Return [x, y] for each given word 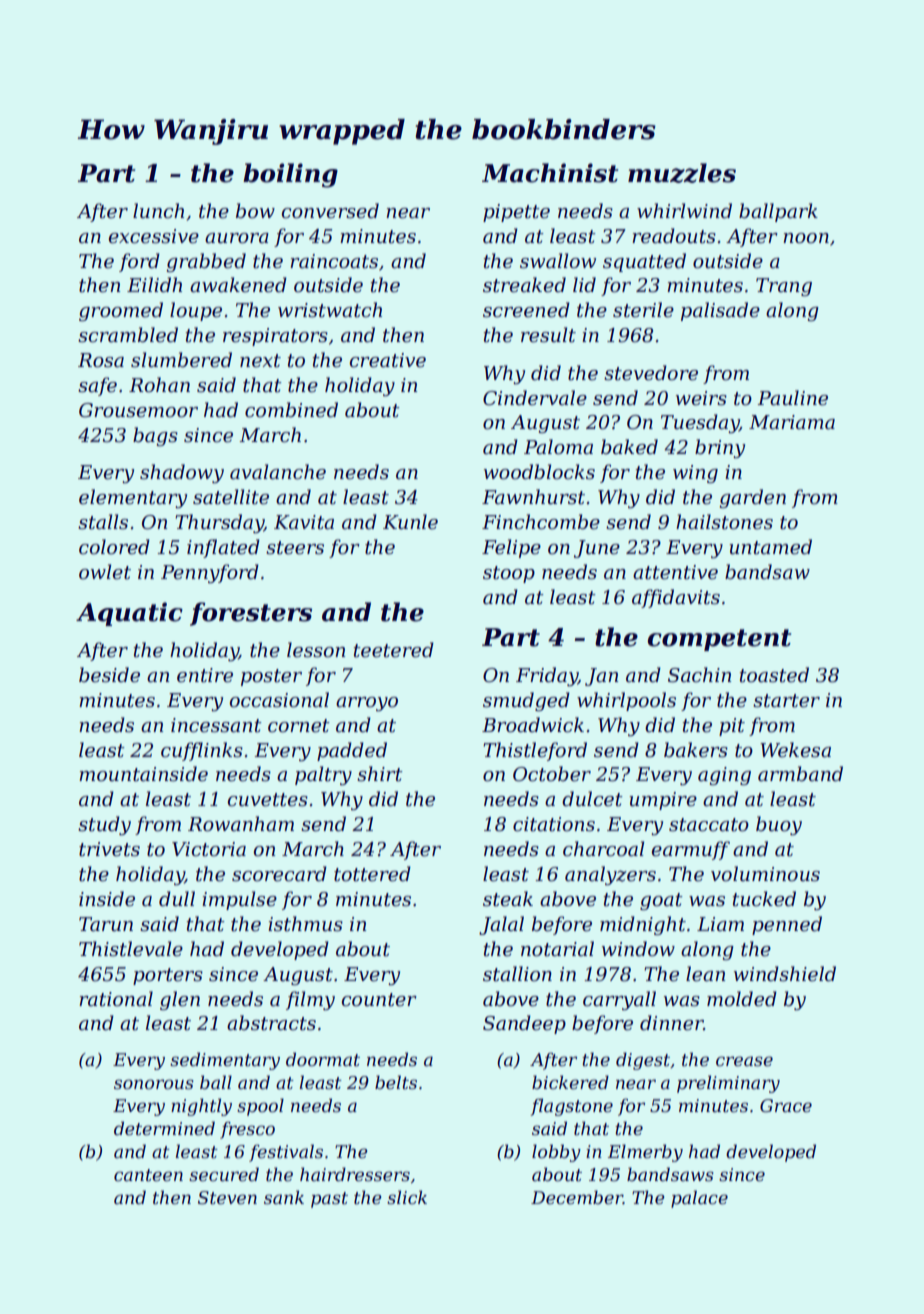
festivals [286, 1153]
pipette [516, 213]
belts [396, 1082]
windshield [785, 974]
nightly [201, 1107]
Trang [784, 287]
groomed [121, 311]
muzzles [682, 173]
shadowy [182, 473]
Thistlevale [131, 949]
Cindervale [535, 398]
